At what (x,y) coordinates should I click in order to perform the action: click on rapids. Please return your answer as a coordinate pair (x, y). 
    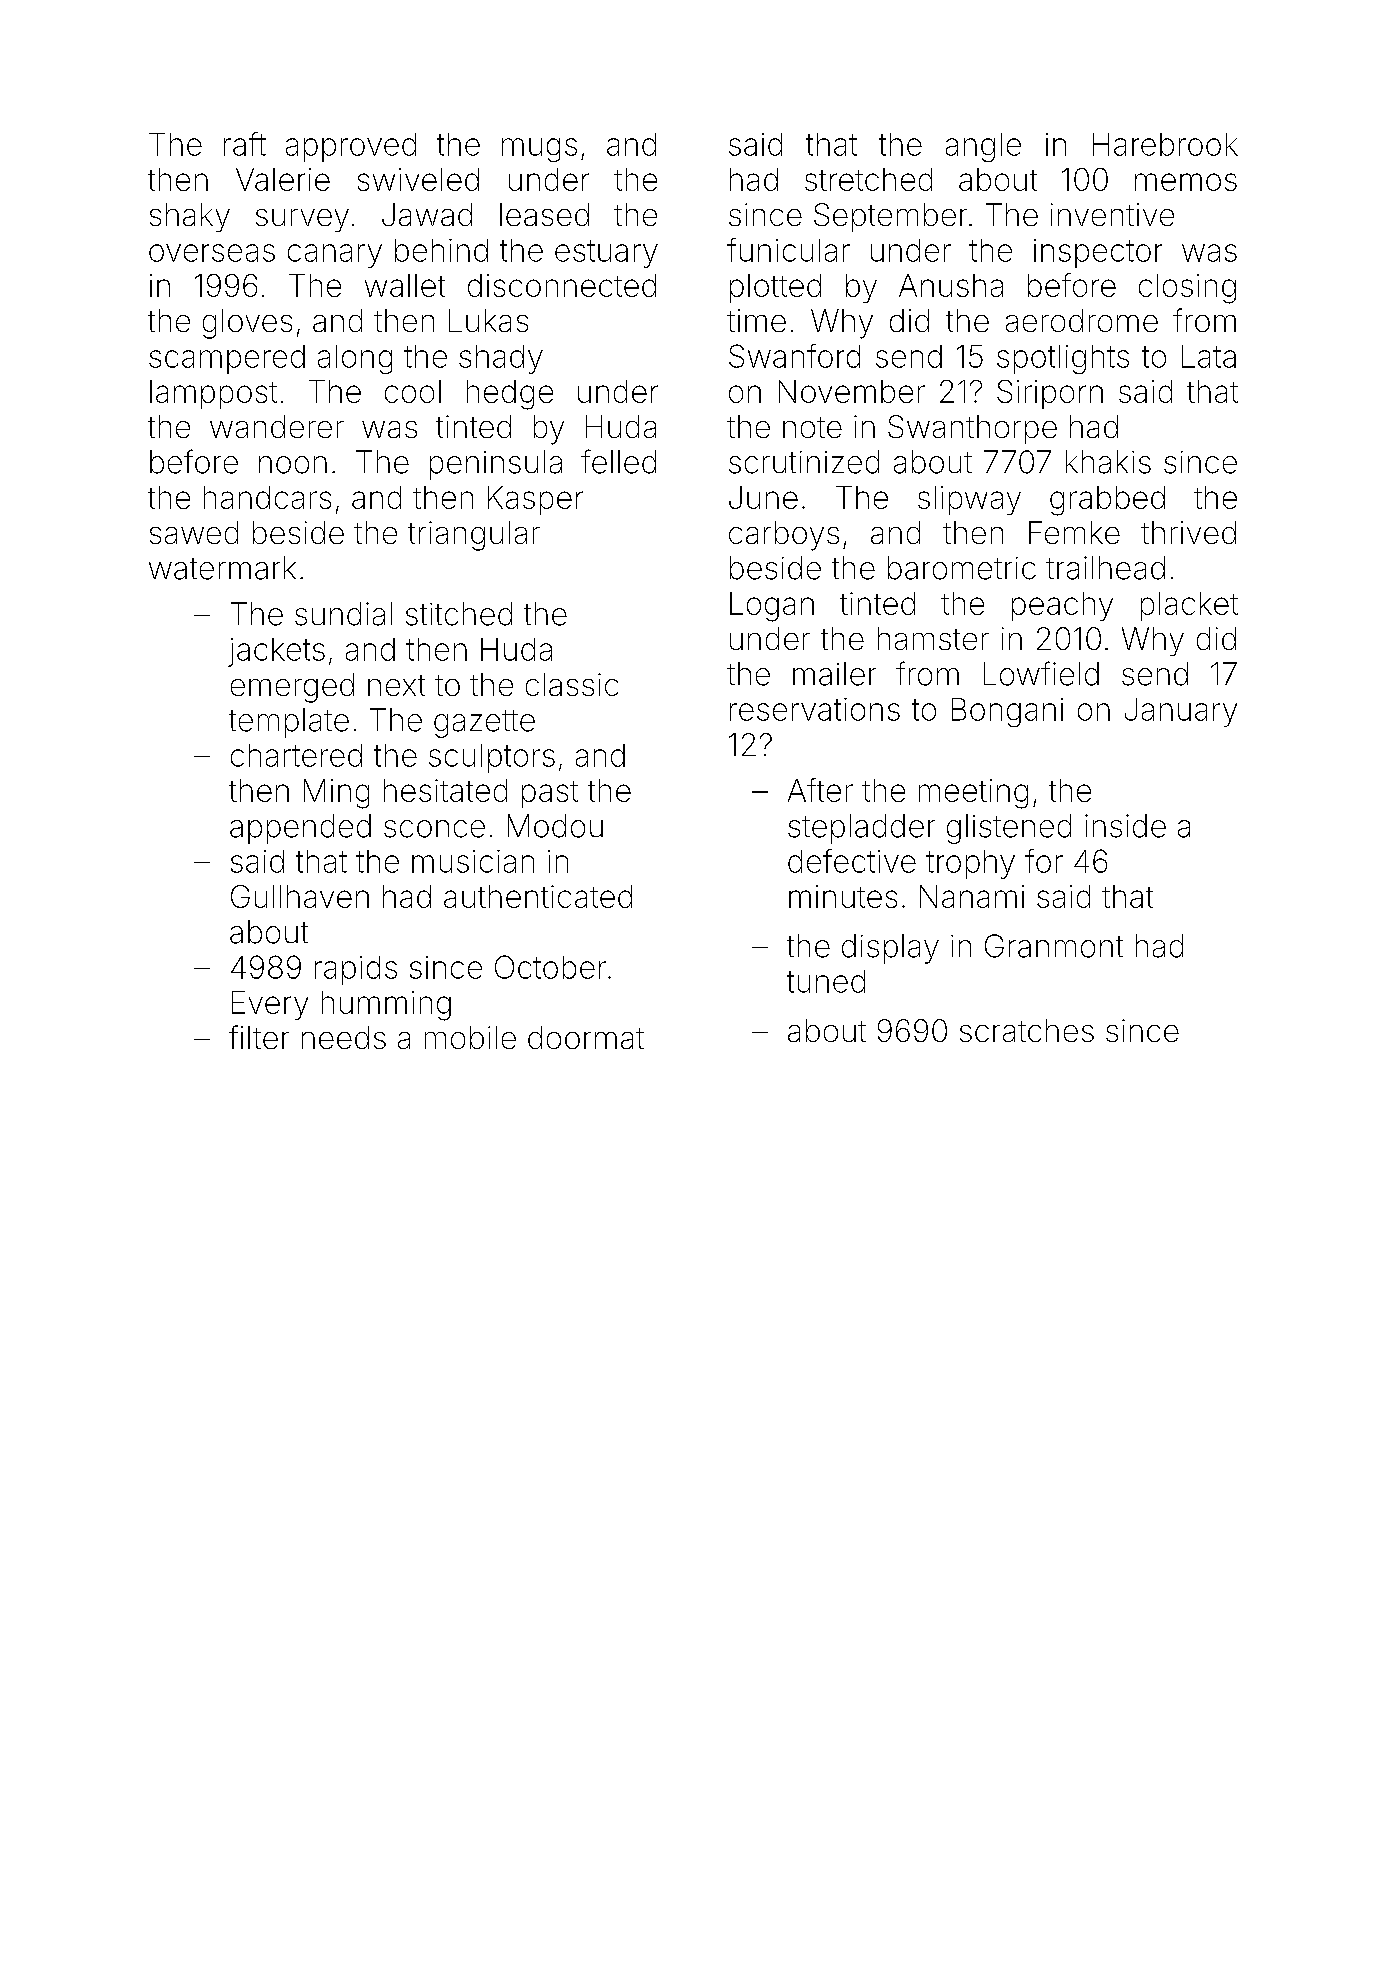
    Looking at the image, I should click on (356, 970).
